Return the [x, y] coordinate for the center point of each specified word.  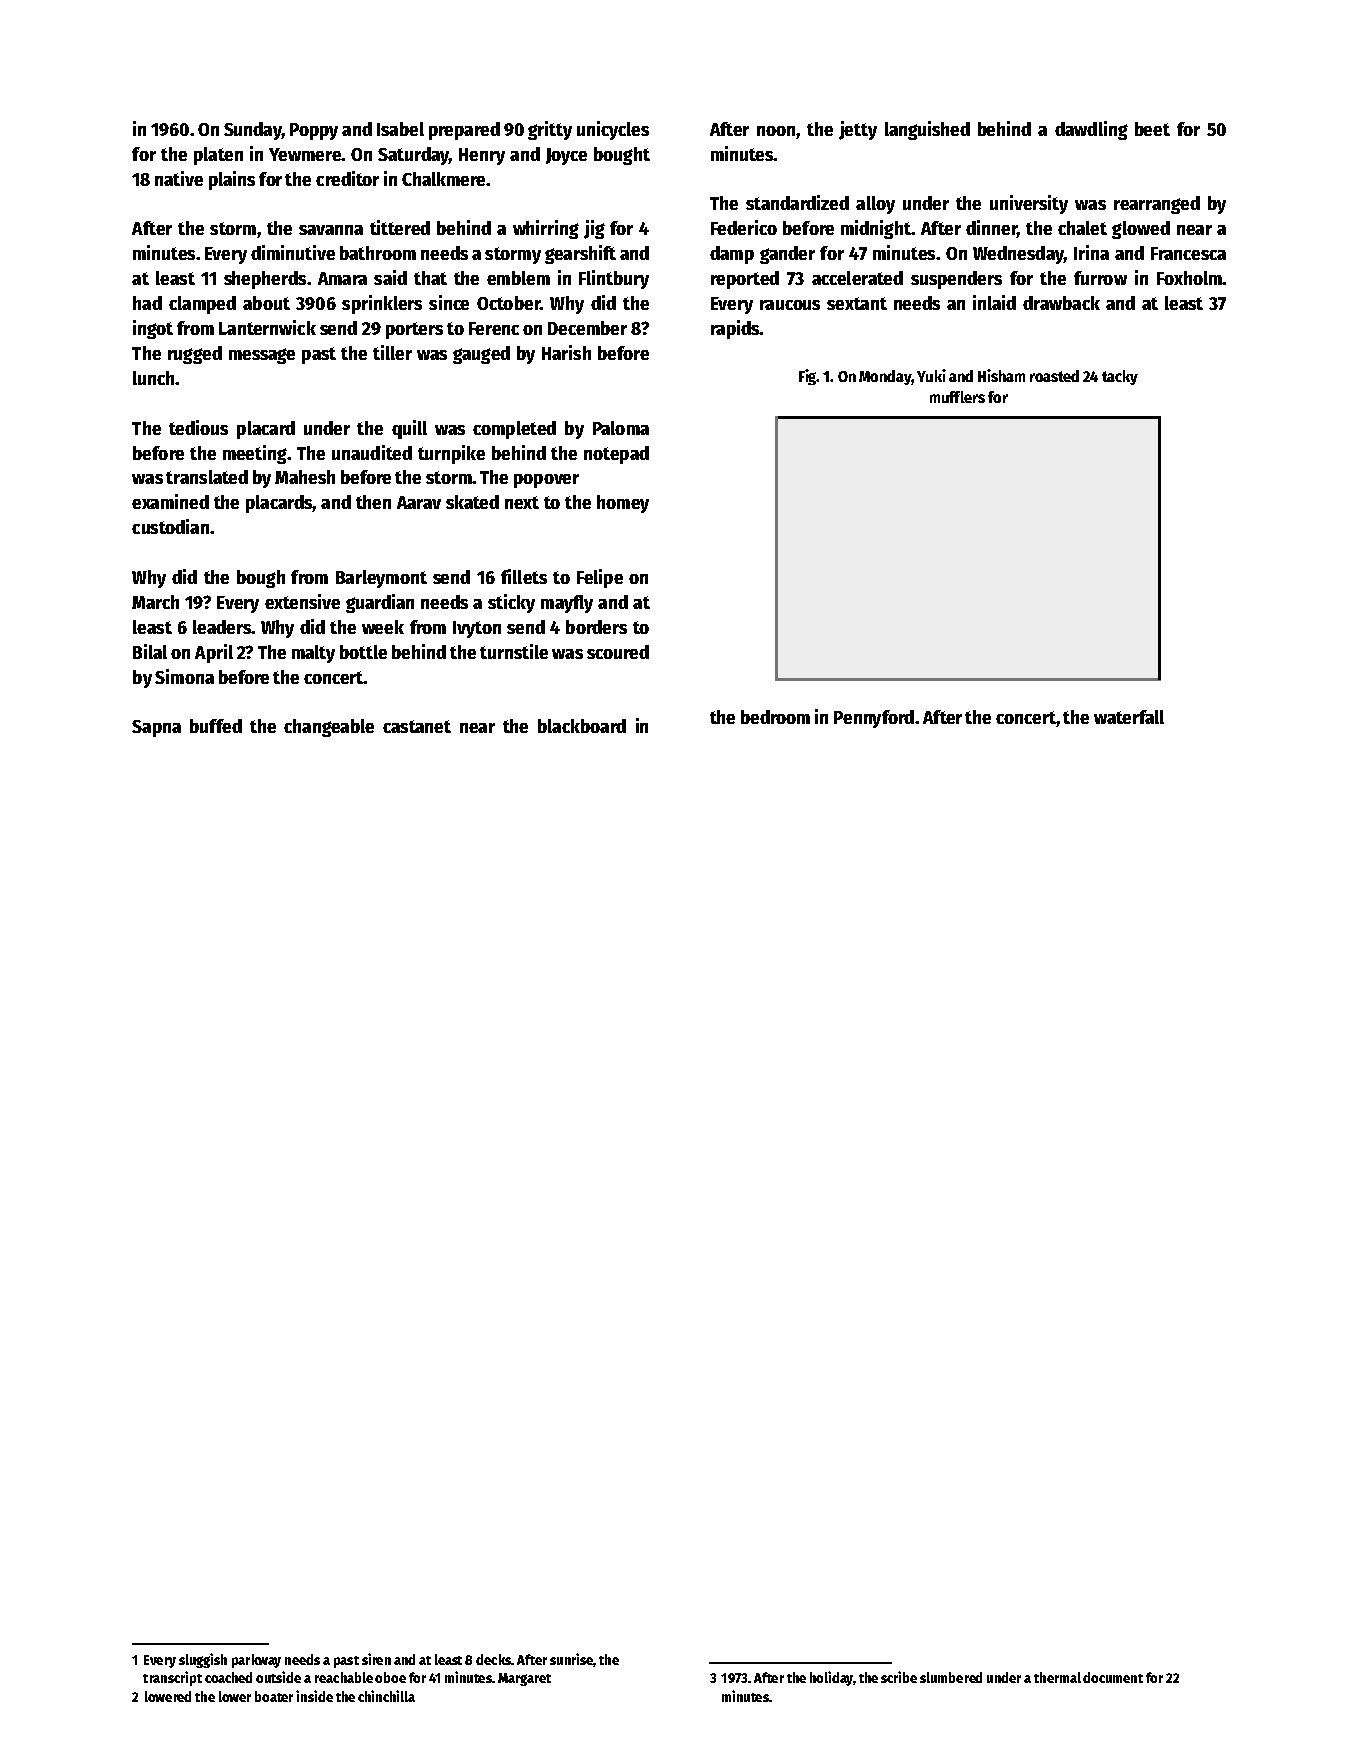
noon [776, 131]
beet [1152, 129]
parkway [256, 1661]
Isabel [400, 129]
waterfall [1129, 717]
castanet [417, 726]
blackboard [582, 726]
